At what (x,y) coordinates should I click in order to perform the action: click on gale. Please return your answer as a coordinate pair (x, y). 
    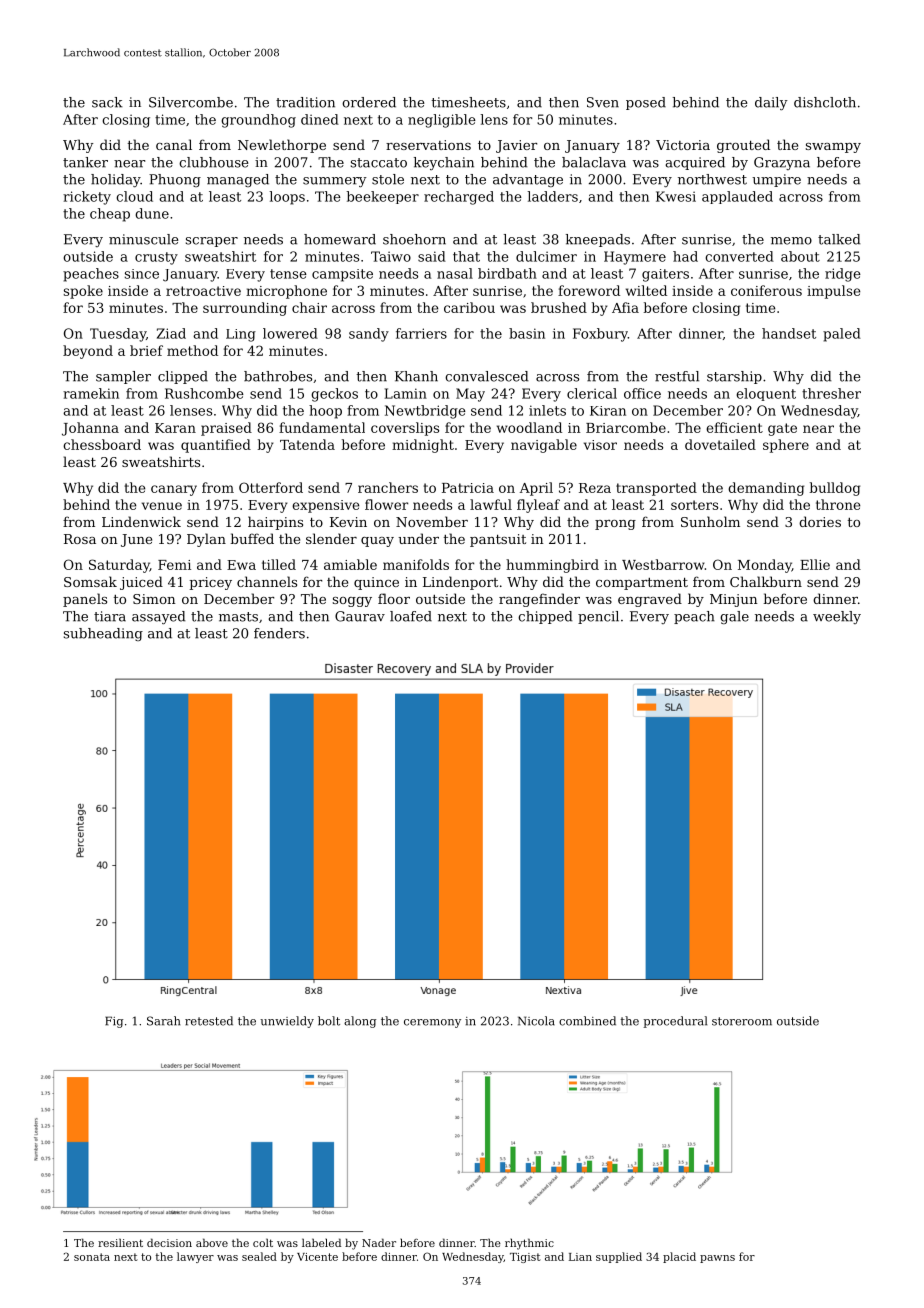
    Looking at the image, I should click on (734, 617).
